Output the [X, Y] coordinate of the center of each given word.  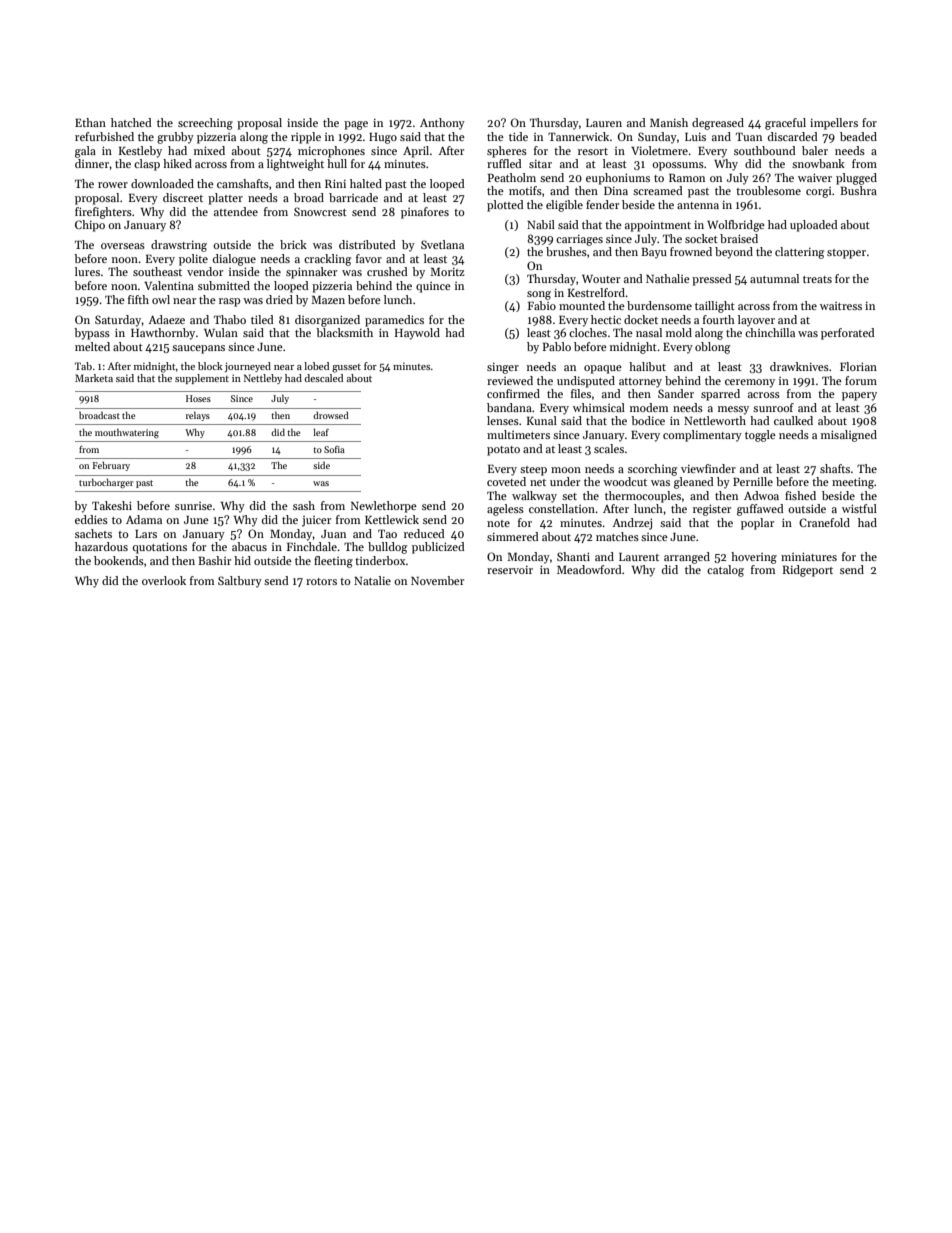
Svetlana [442, 244]
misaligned [849, 436]
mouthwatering [127, 433]
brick [293, 244]
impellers [834, 124]
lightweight [295, 165]
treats [817, 279]
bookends [119, 560]
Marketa [94, 378]
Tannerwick [578, 136]
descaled [323, 378]
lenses [503, 420]
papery [859, 396]
